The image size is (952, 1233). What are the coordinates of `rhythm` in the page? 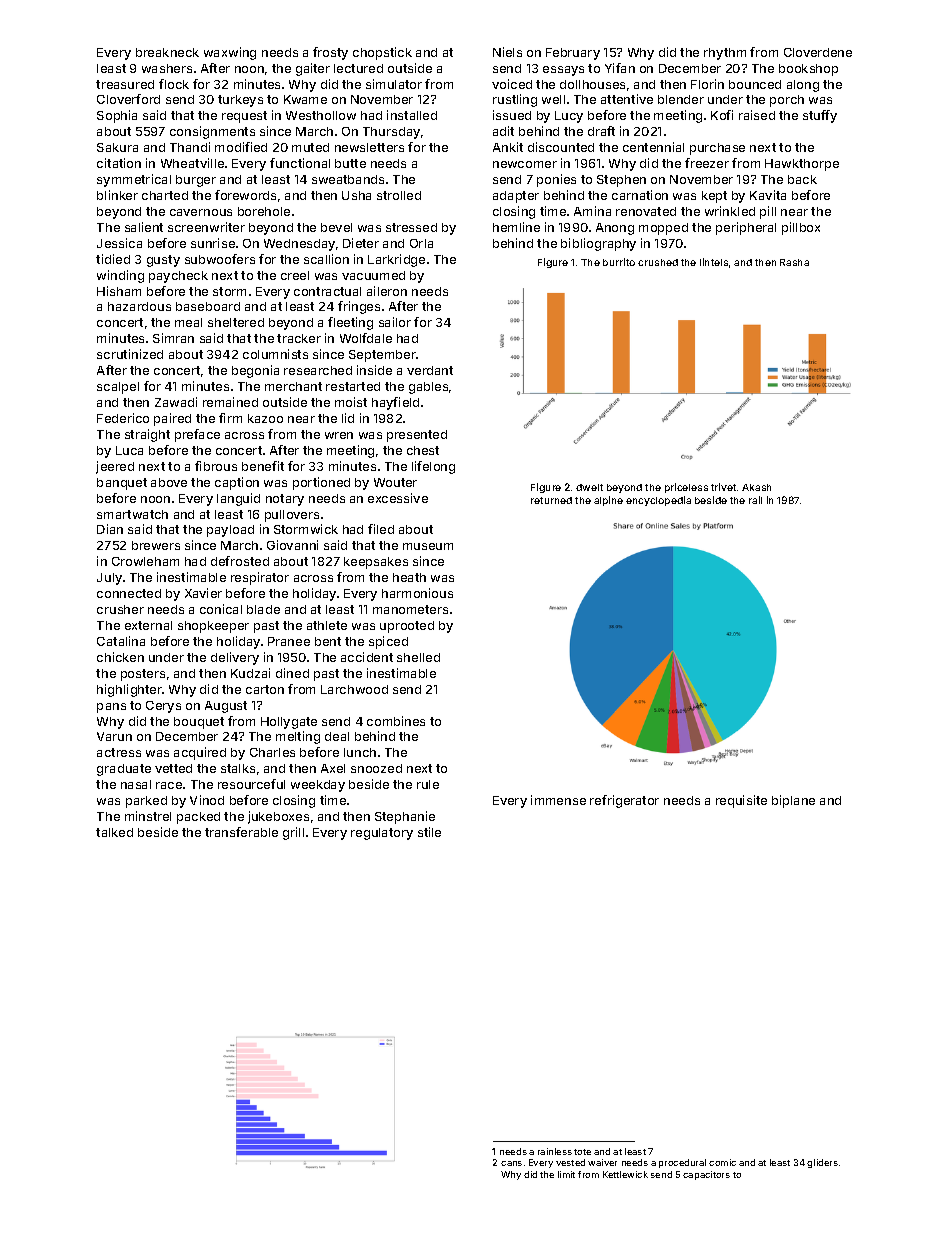 It's located at (725, 54).
